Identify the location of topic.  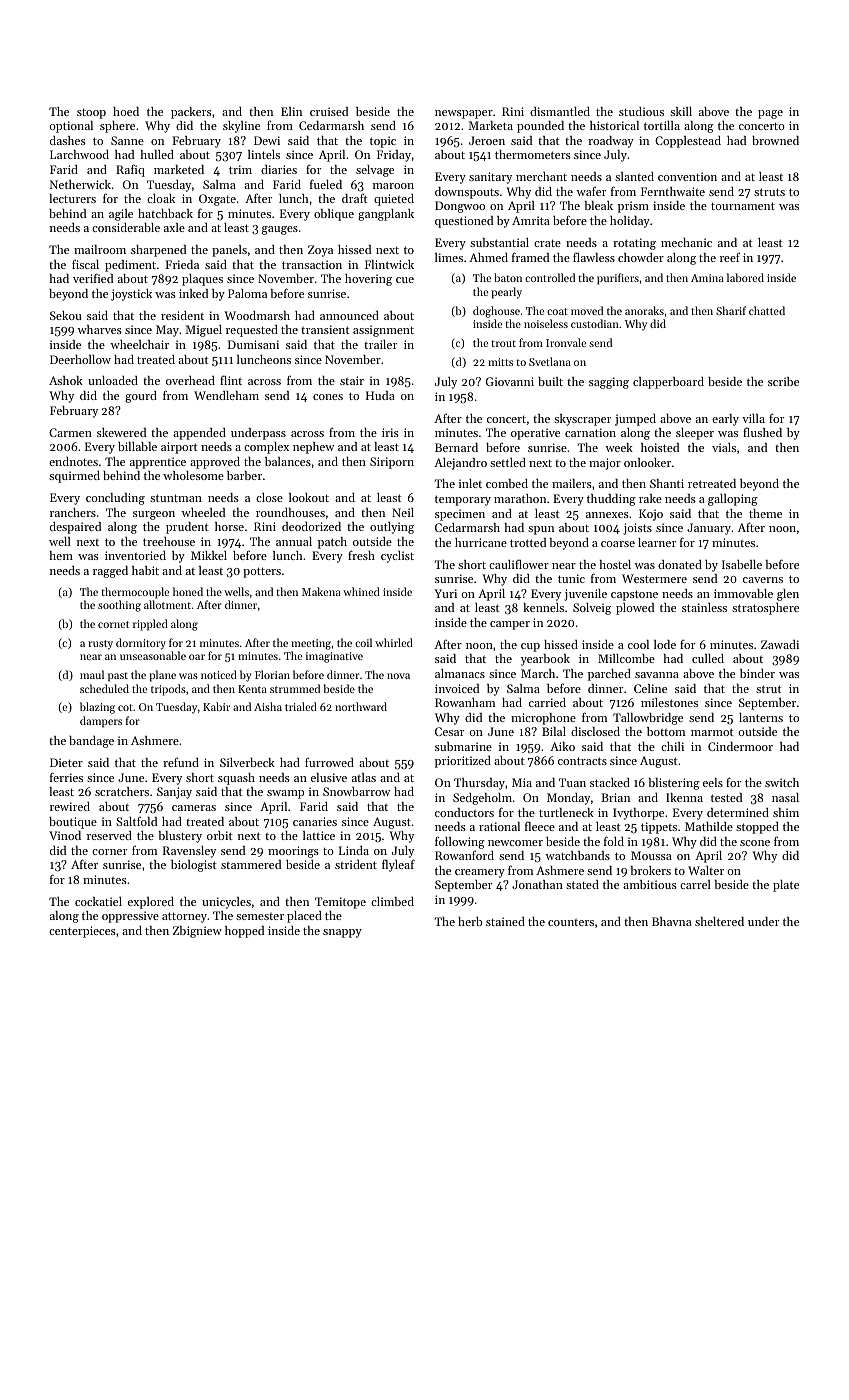
(383, 142).
